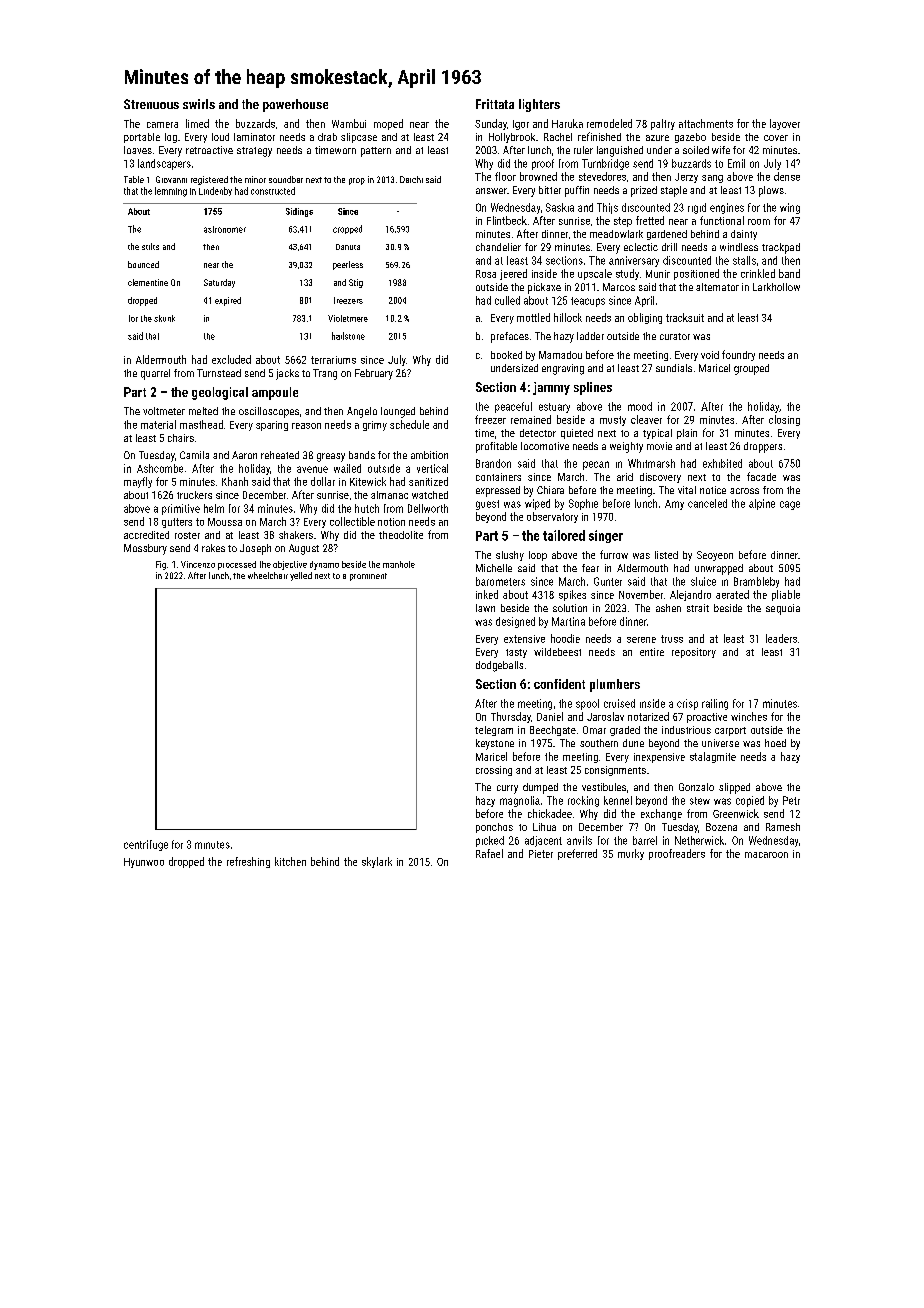 The height and width of the page is (1308, 924). Describe the element at coordinates (781, 638) in the page. I see `leaders` at that location.
